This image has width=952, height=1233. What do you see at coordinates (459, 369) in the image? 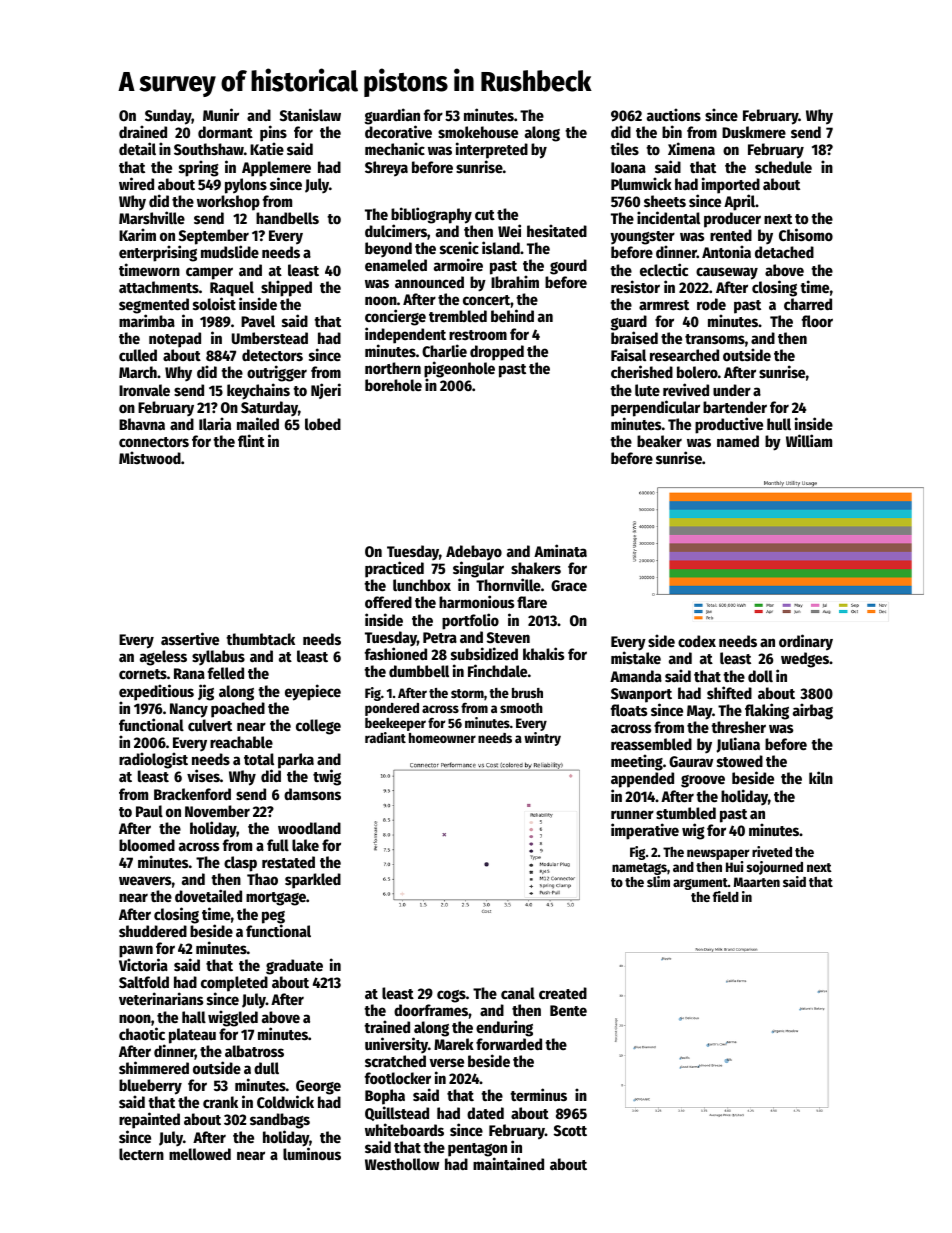
I see `pigeonhole` at bounding box center [459, 369].
